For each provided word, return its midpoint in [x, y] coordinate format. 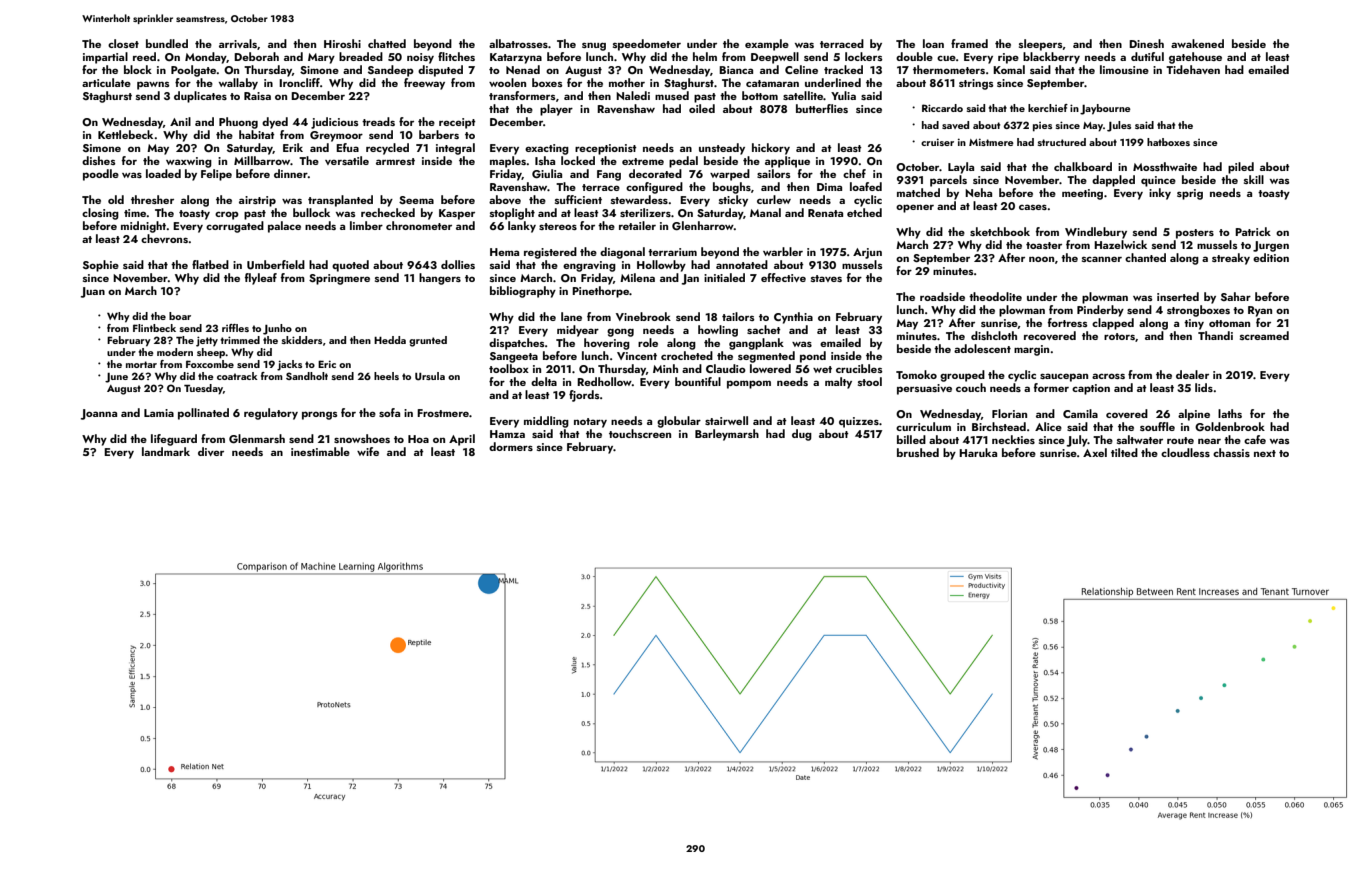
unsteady [722, 149]
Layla [961, 168]
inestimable [320, 451]
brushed [918, 452]
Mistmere [991, 142]
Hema [504, 252]
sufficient [578, 199]
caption [1091, 389]
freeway [424, 84]
